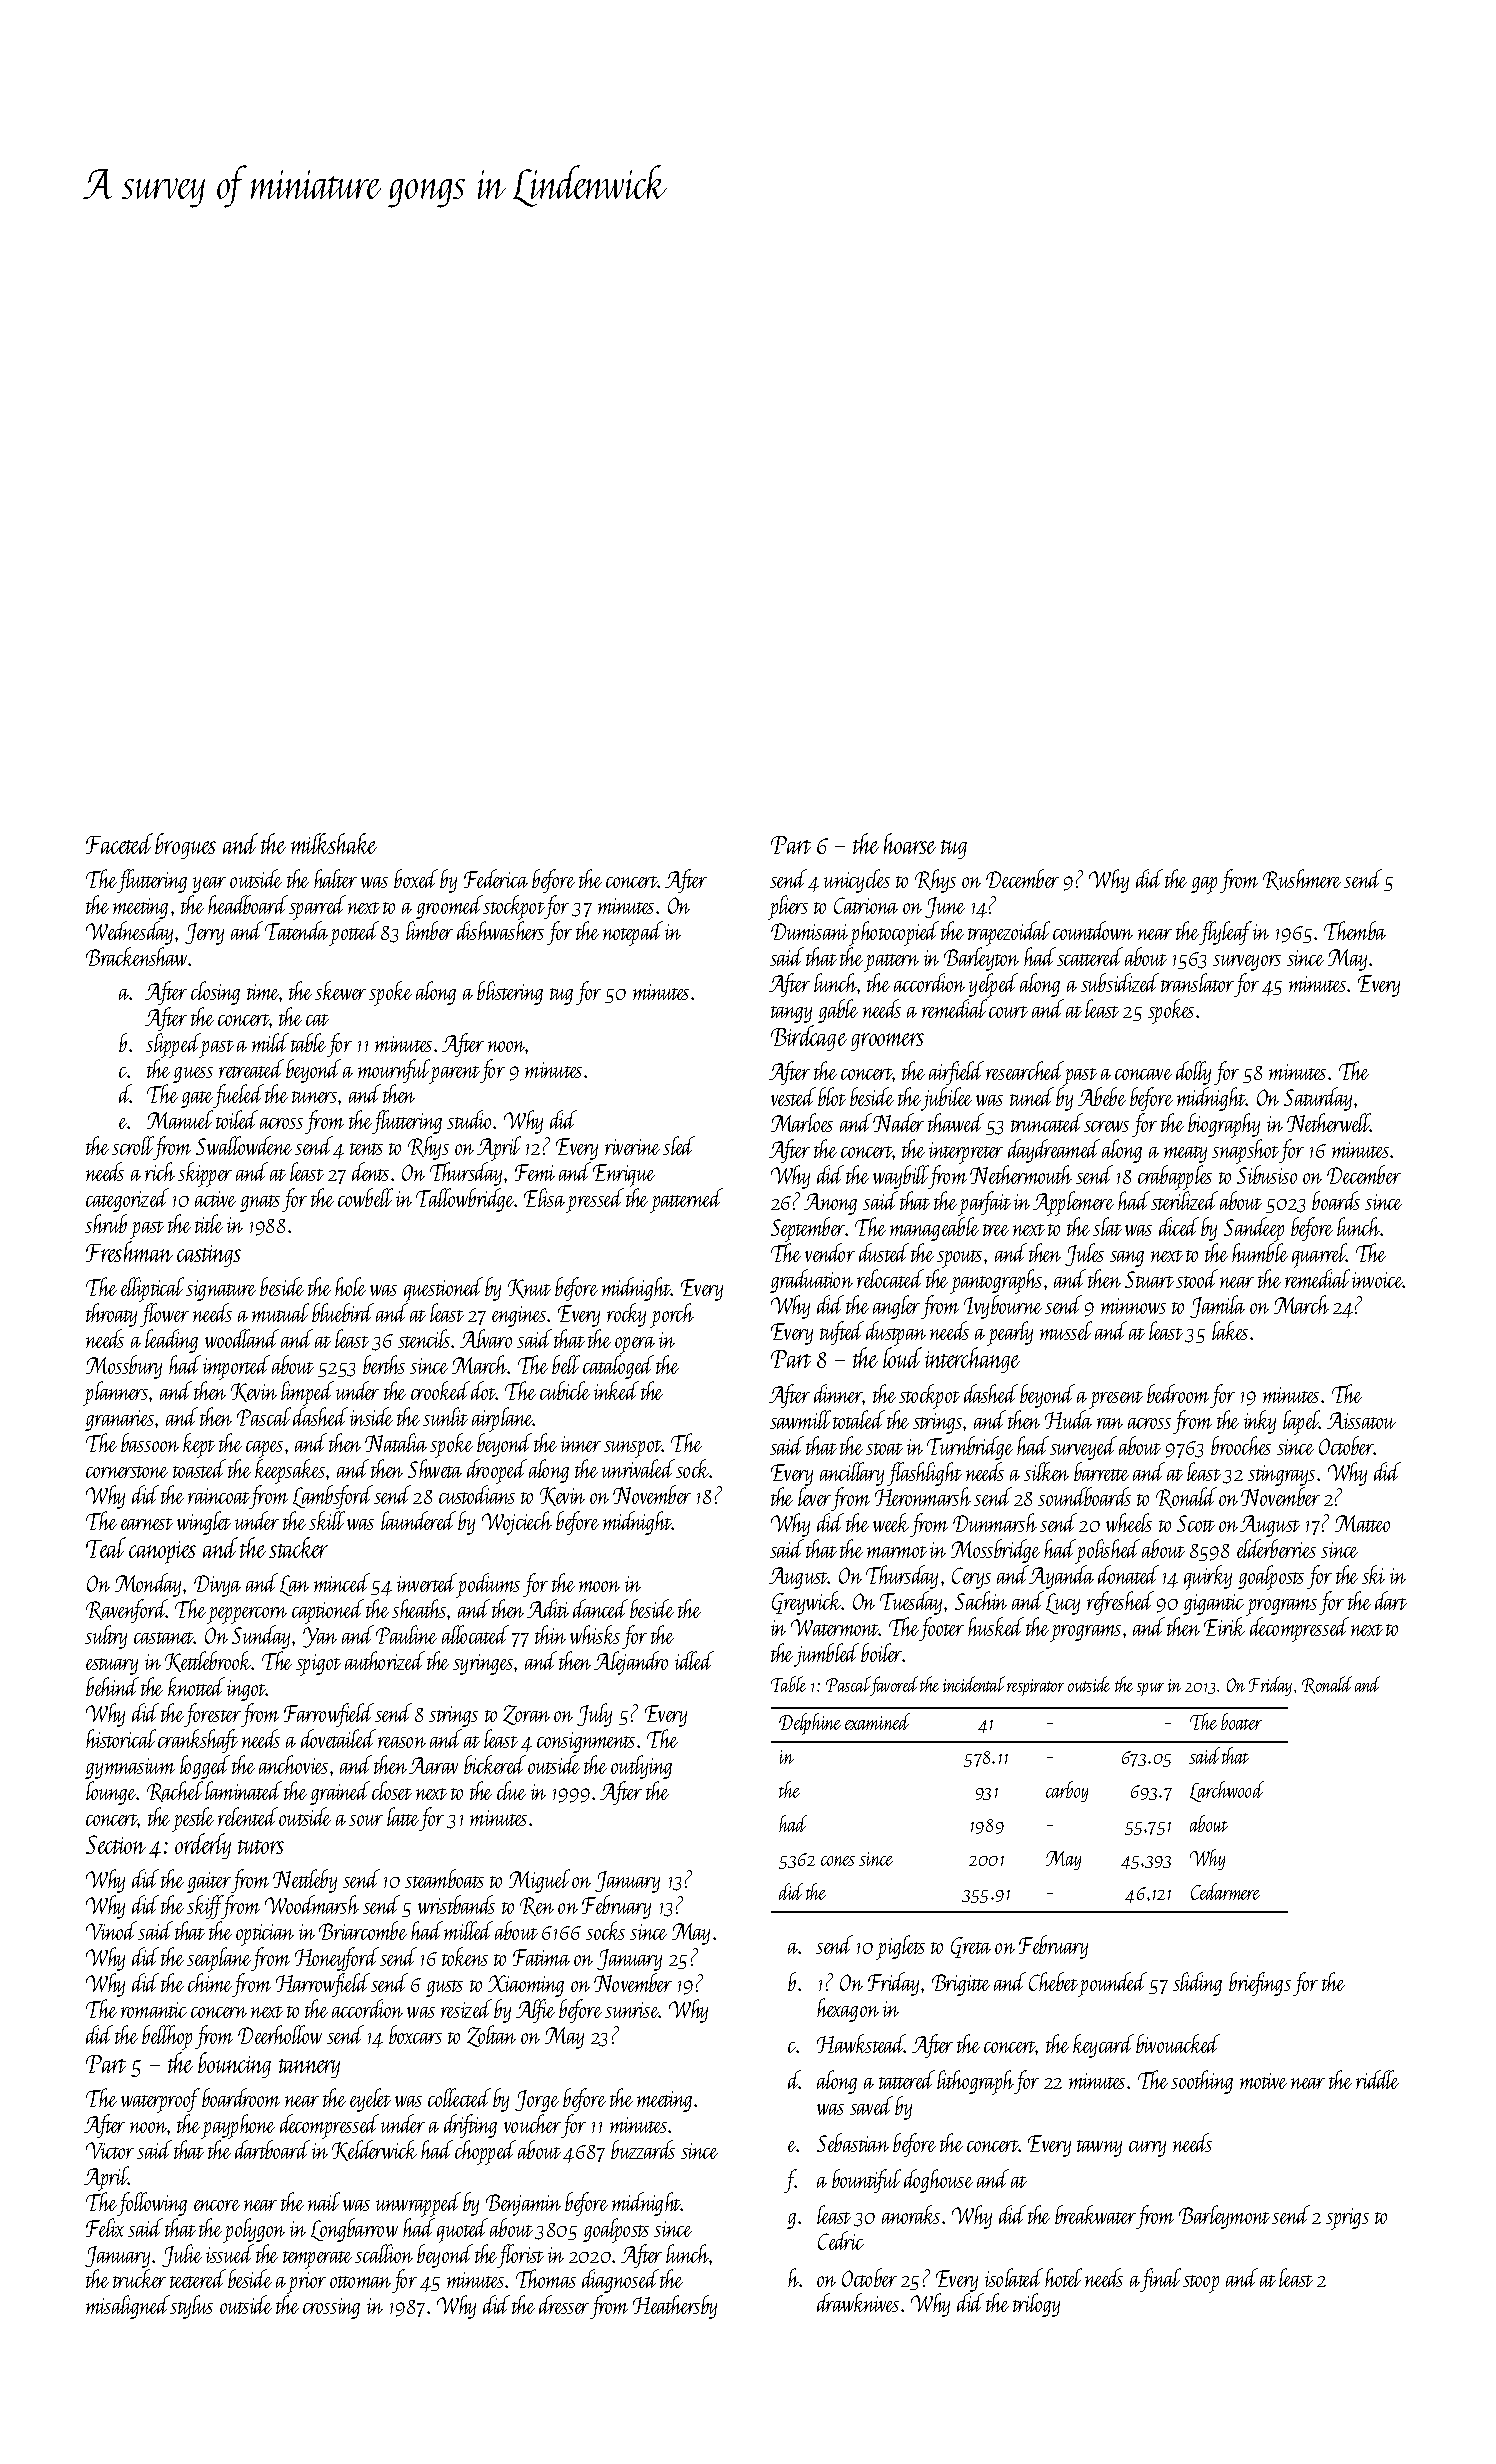 The image size is (1496, 2464). I want to click on gap, so click(1204, 885).
